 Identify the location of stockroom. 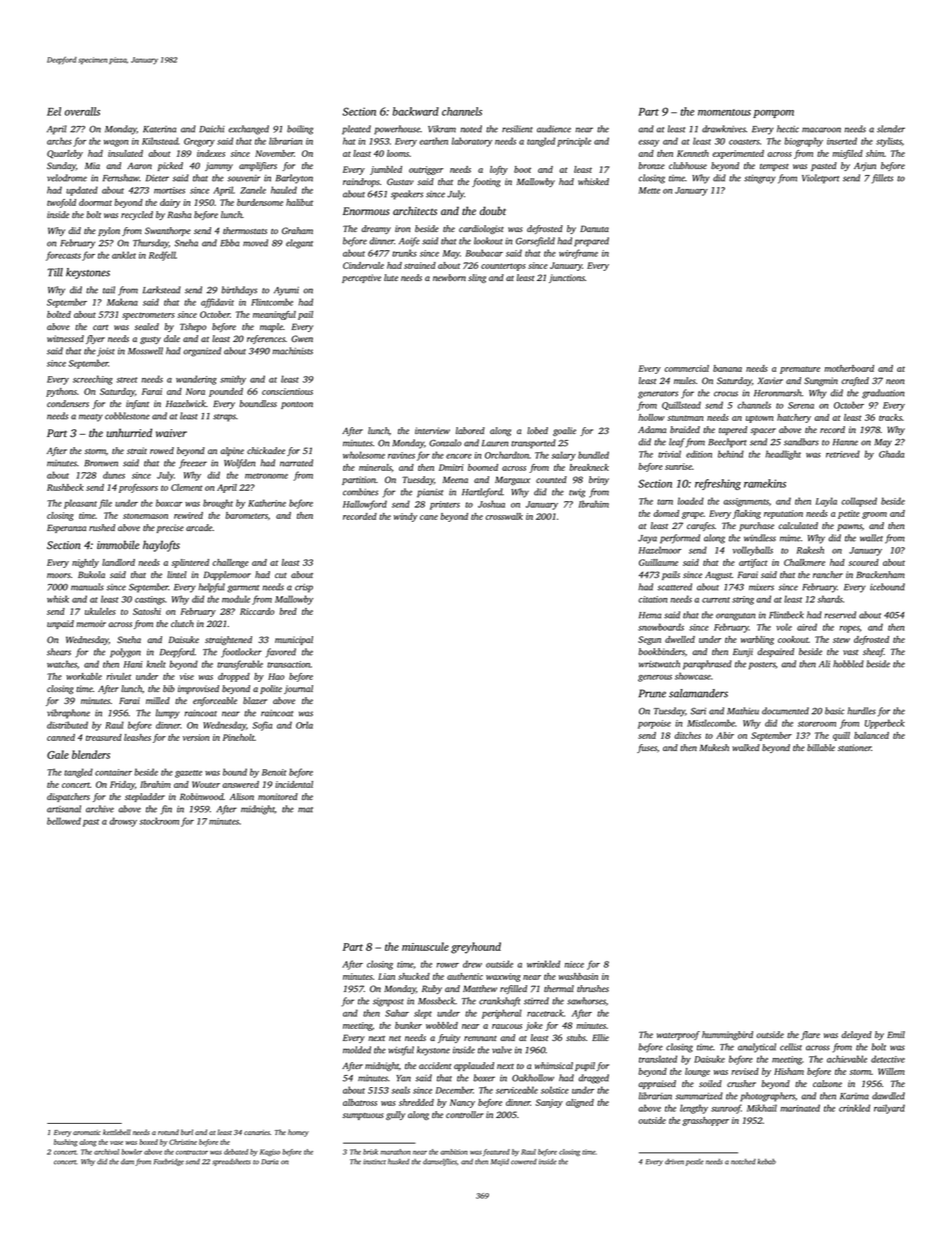
(159, 821).
